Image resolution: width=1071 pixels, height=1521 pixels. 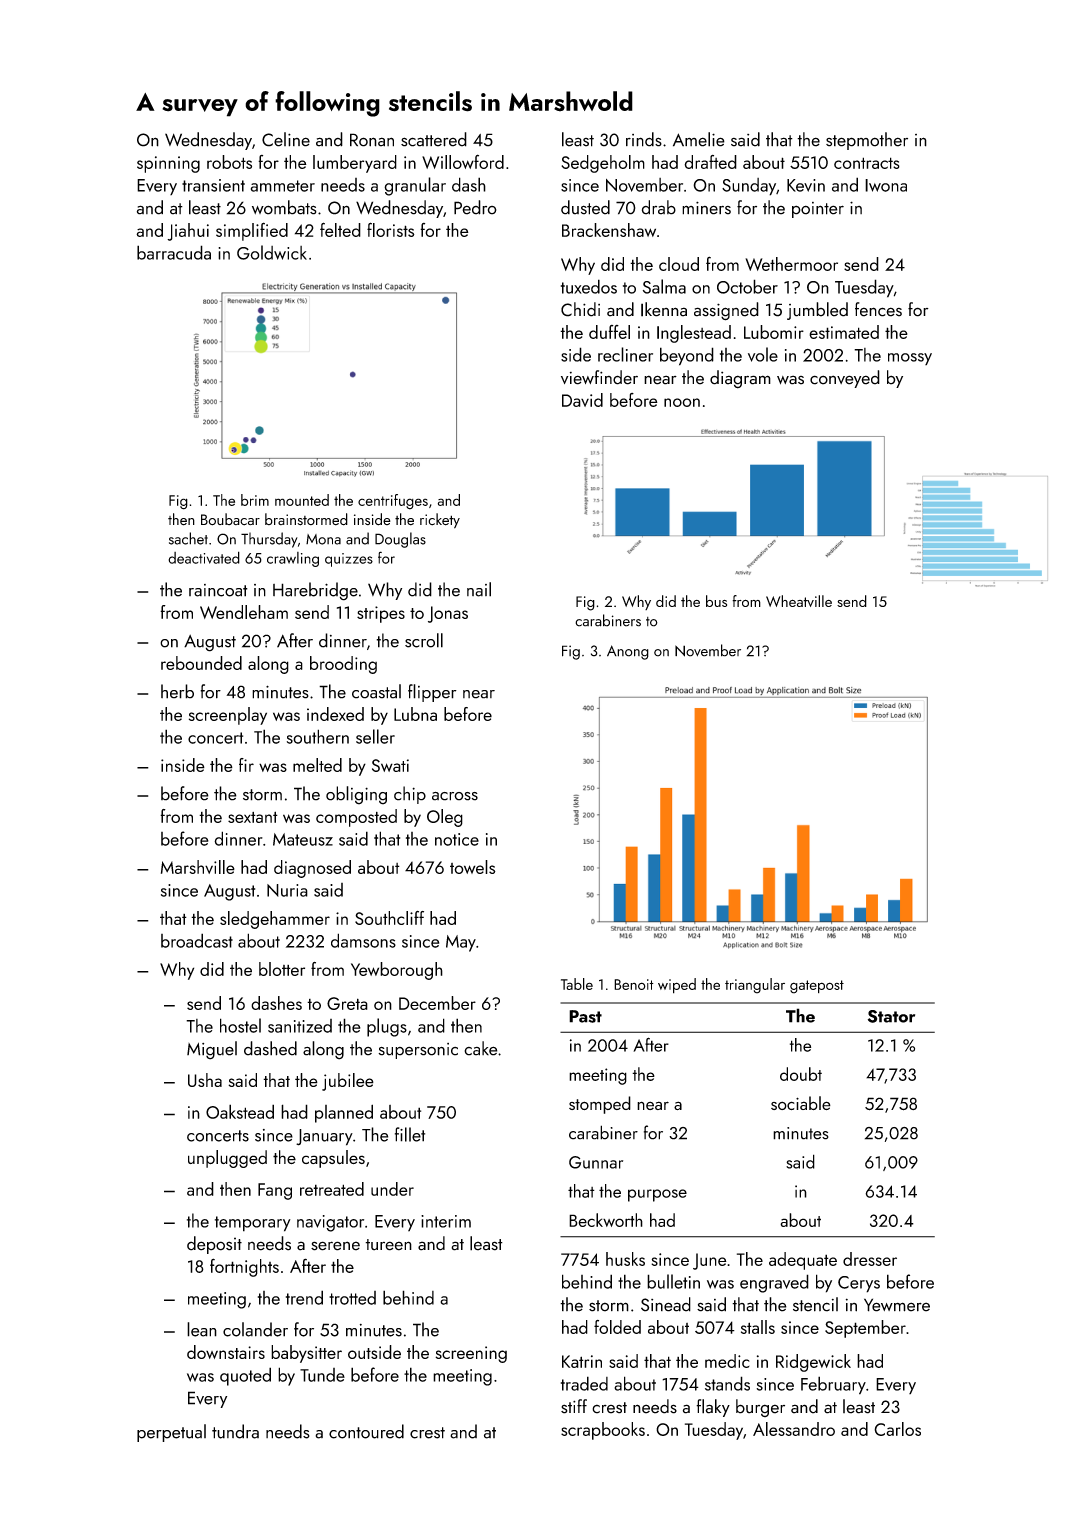 What do you see at coordinates (617, 1327) in the page?
I see `folded` at bounding box center [617, 1327].
